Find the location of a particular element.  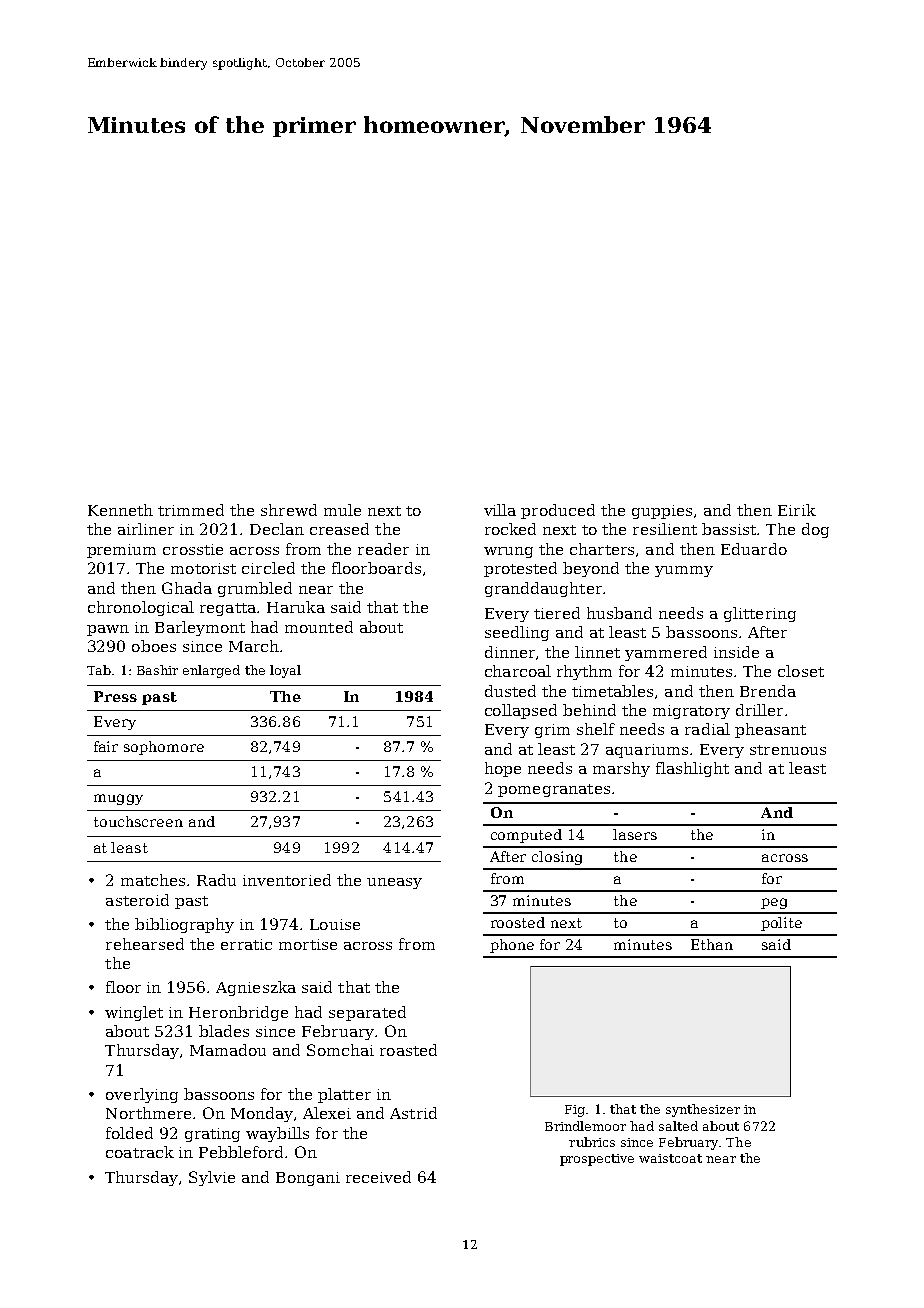

March is located at coordinates (254, 646).
